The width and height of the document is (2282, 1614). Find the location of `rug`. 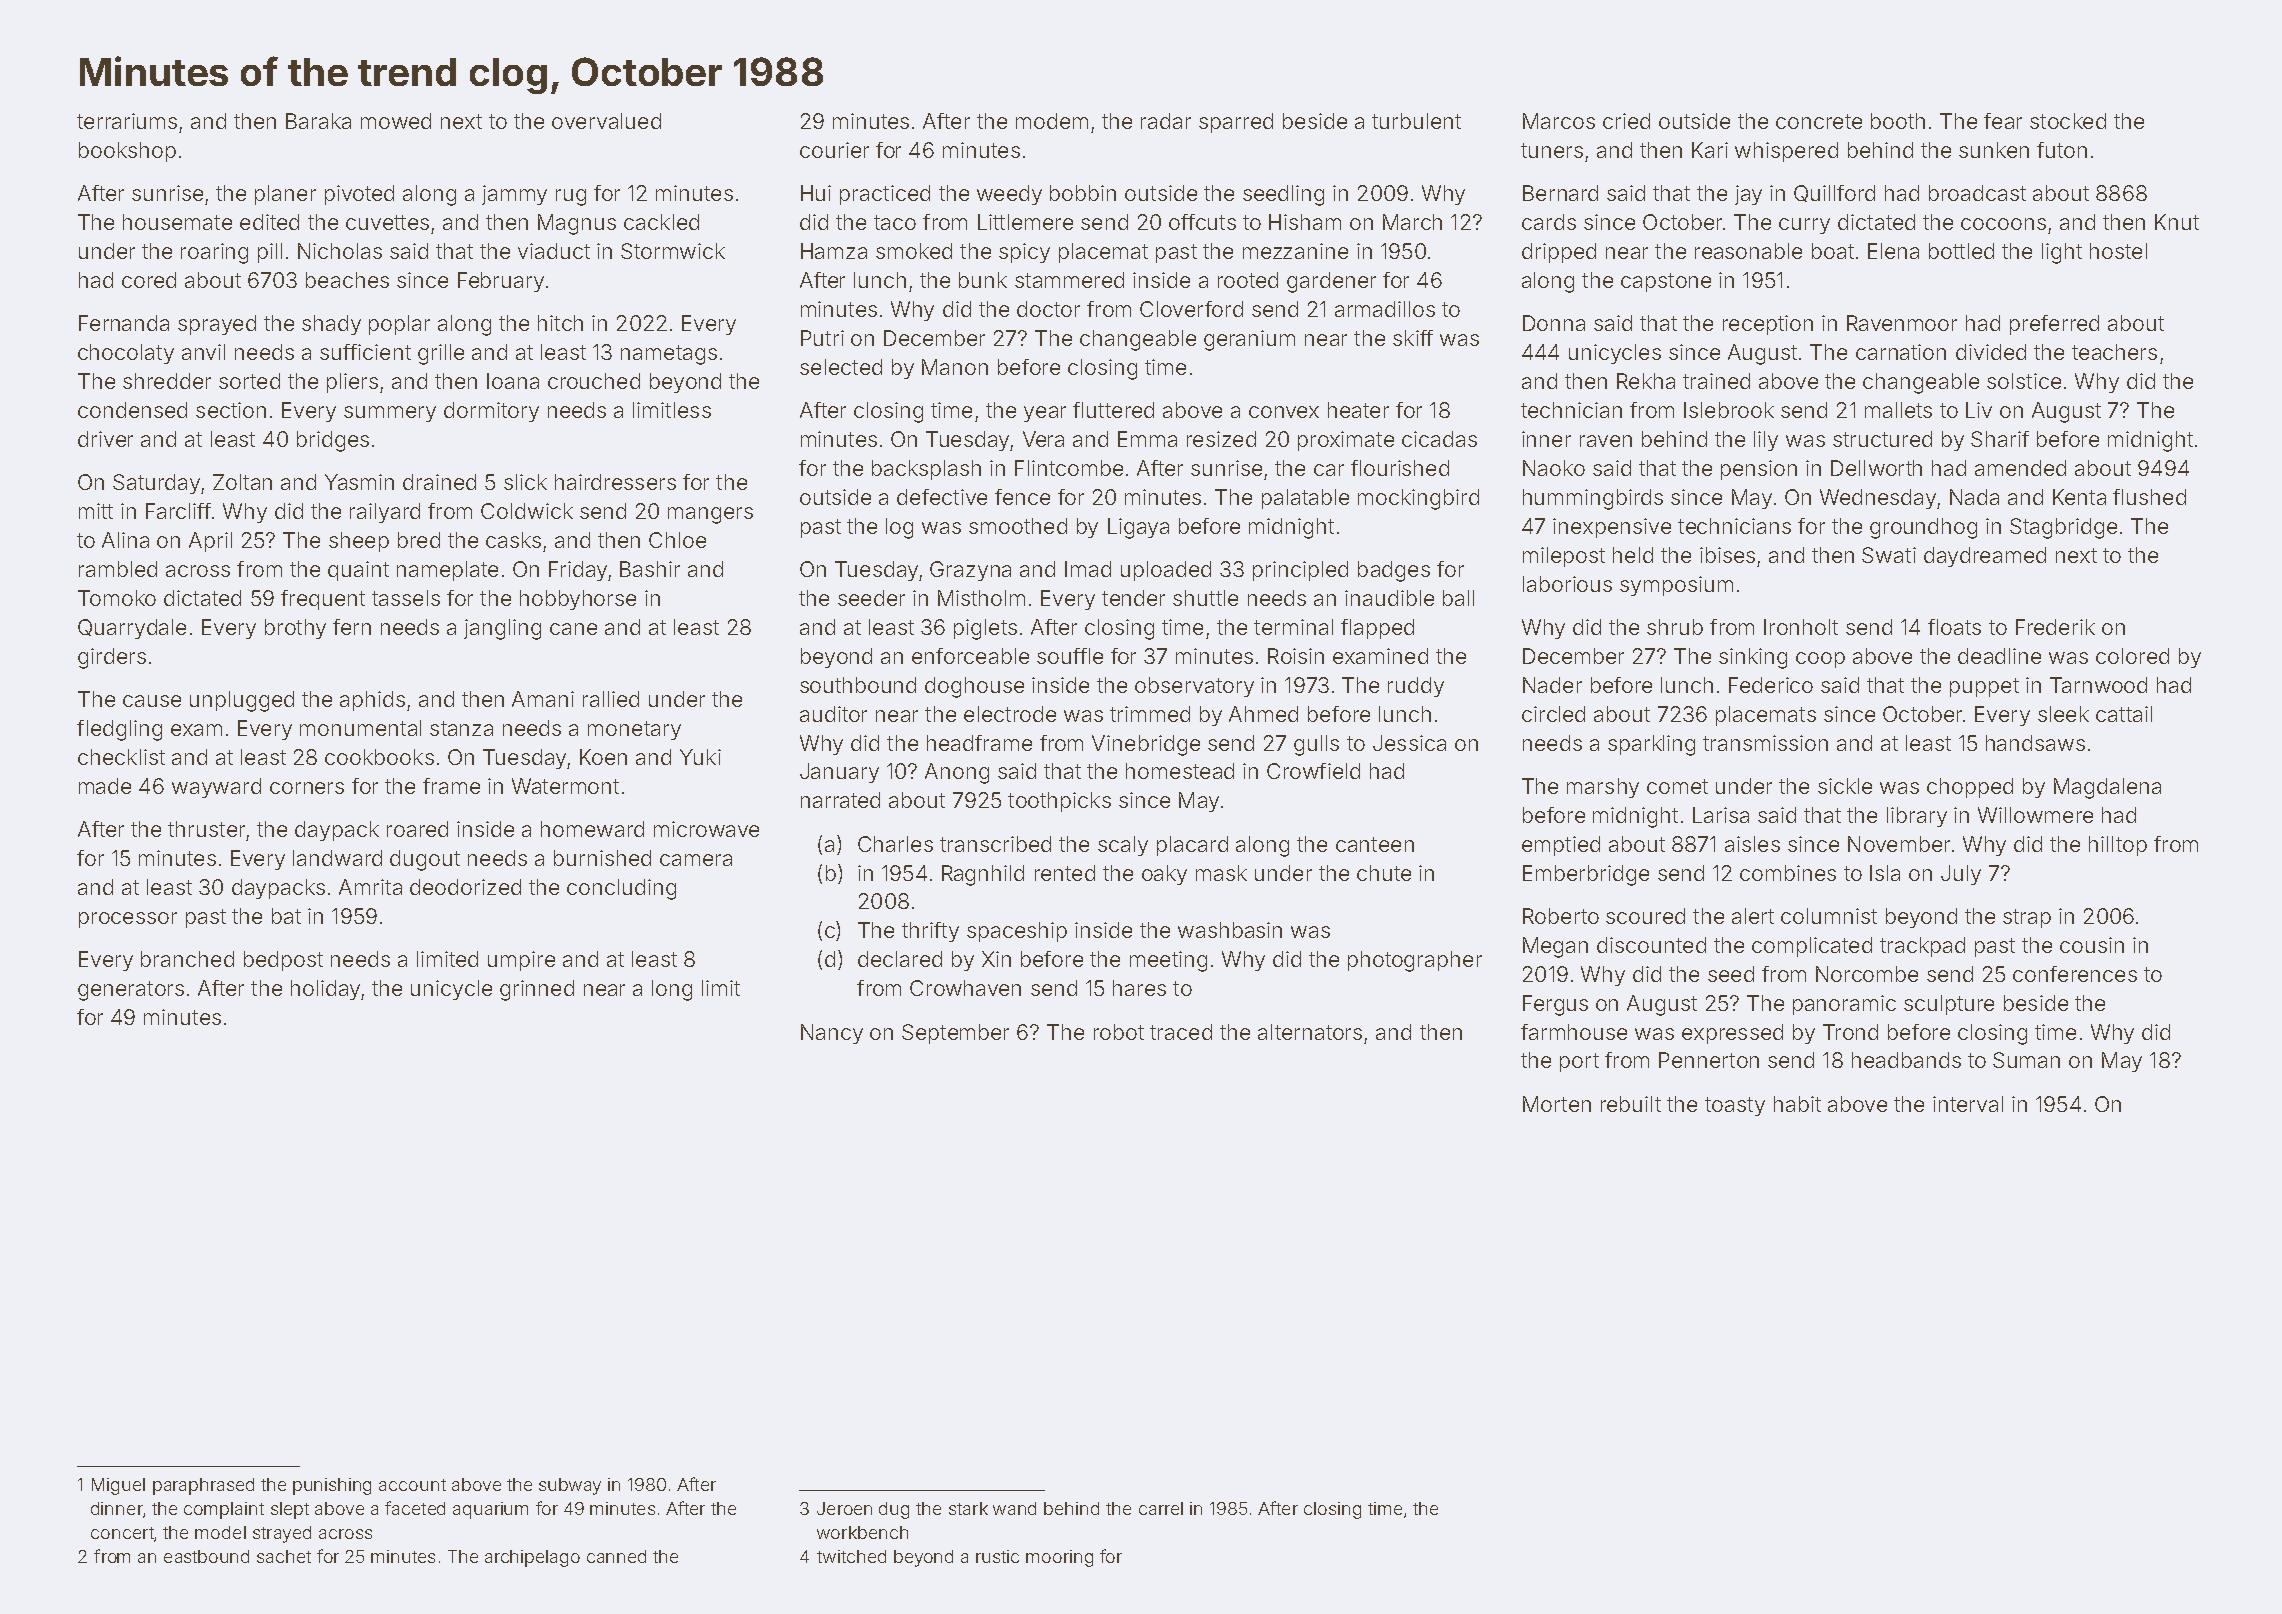

rug is located at coordinates (571, 197).
